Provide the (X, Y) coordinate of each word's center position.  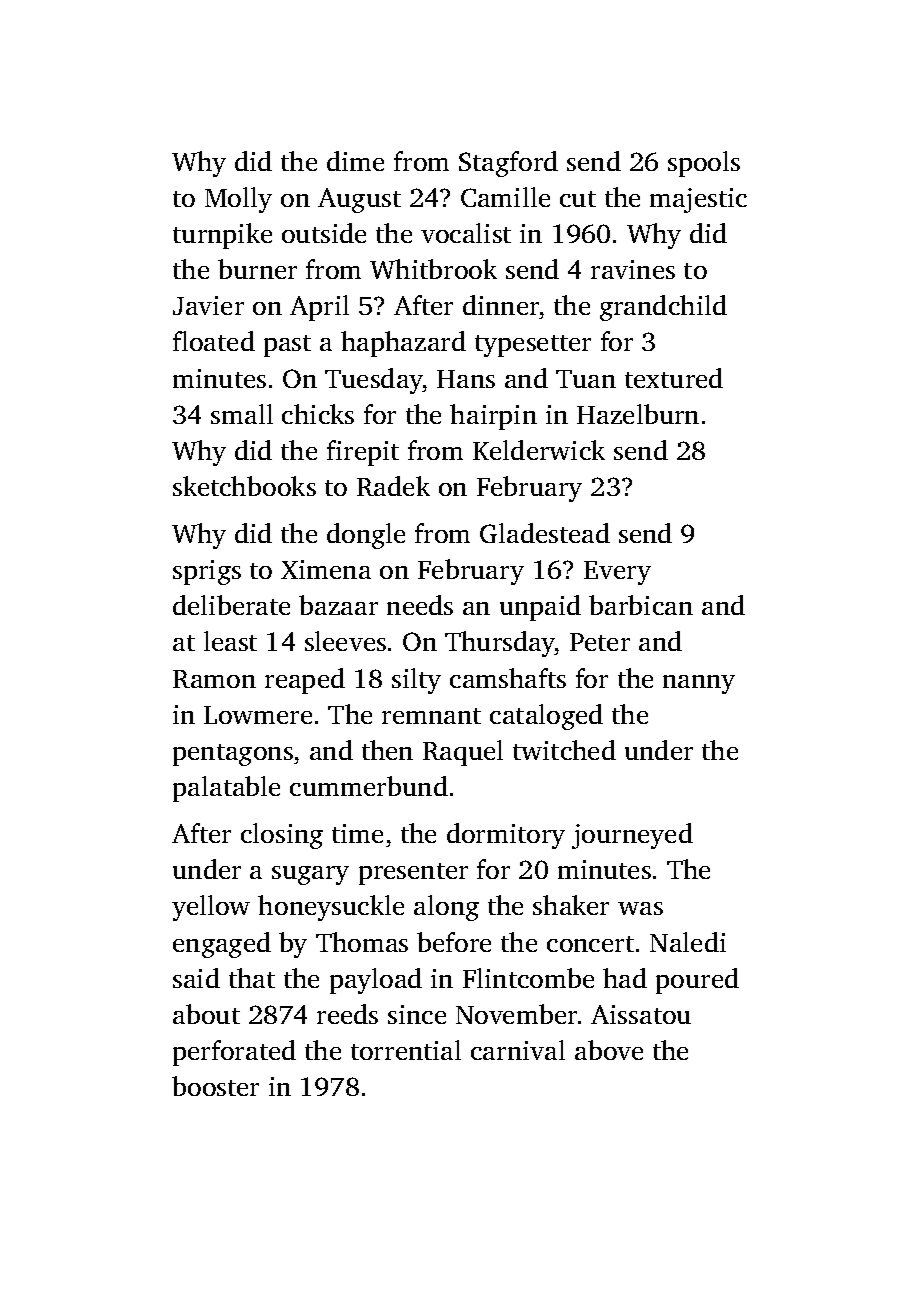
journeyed (632, 836)
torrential (406, 1050)
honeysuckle (331, 908)
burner (257, 269)
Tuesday (374, 381)
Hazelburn (638, 414)
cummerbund (369, 786)
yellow (211, 908)
